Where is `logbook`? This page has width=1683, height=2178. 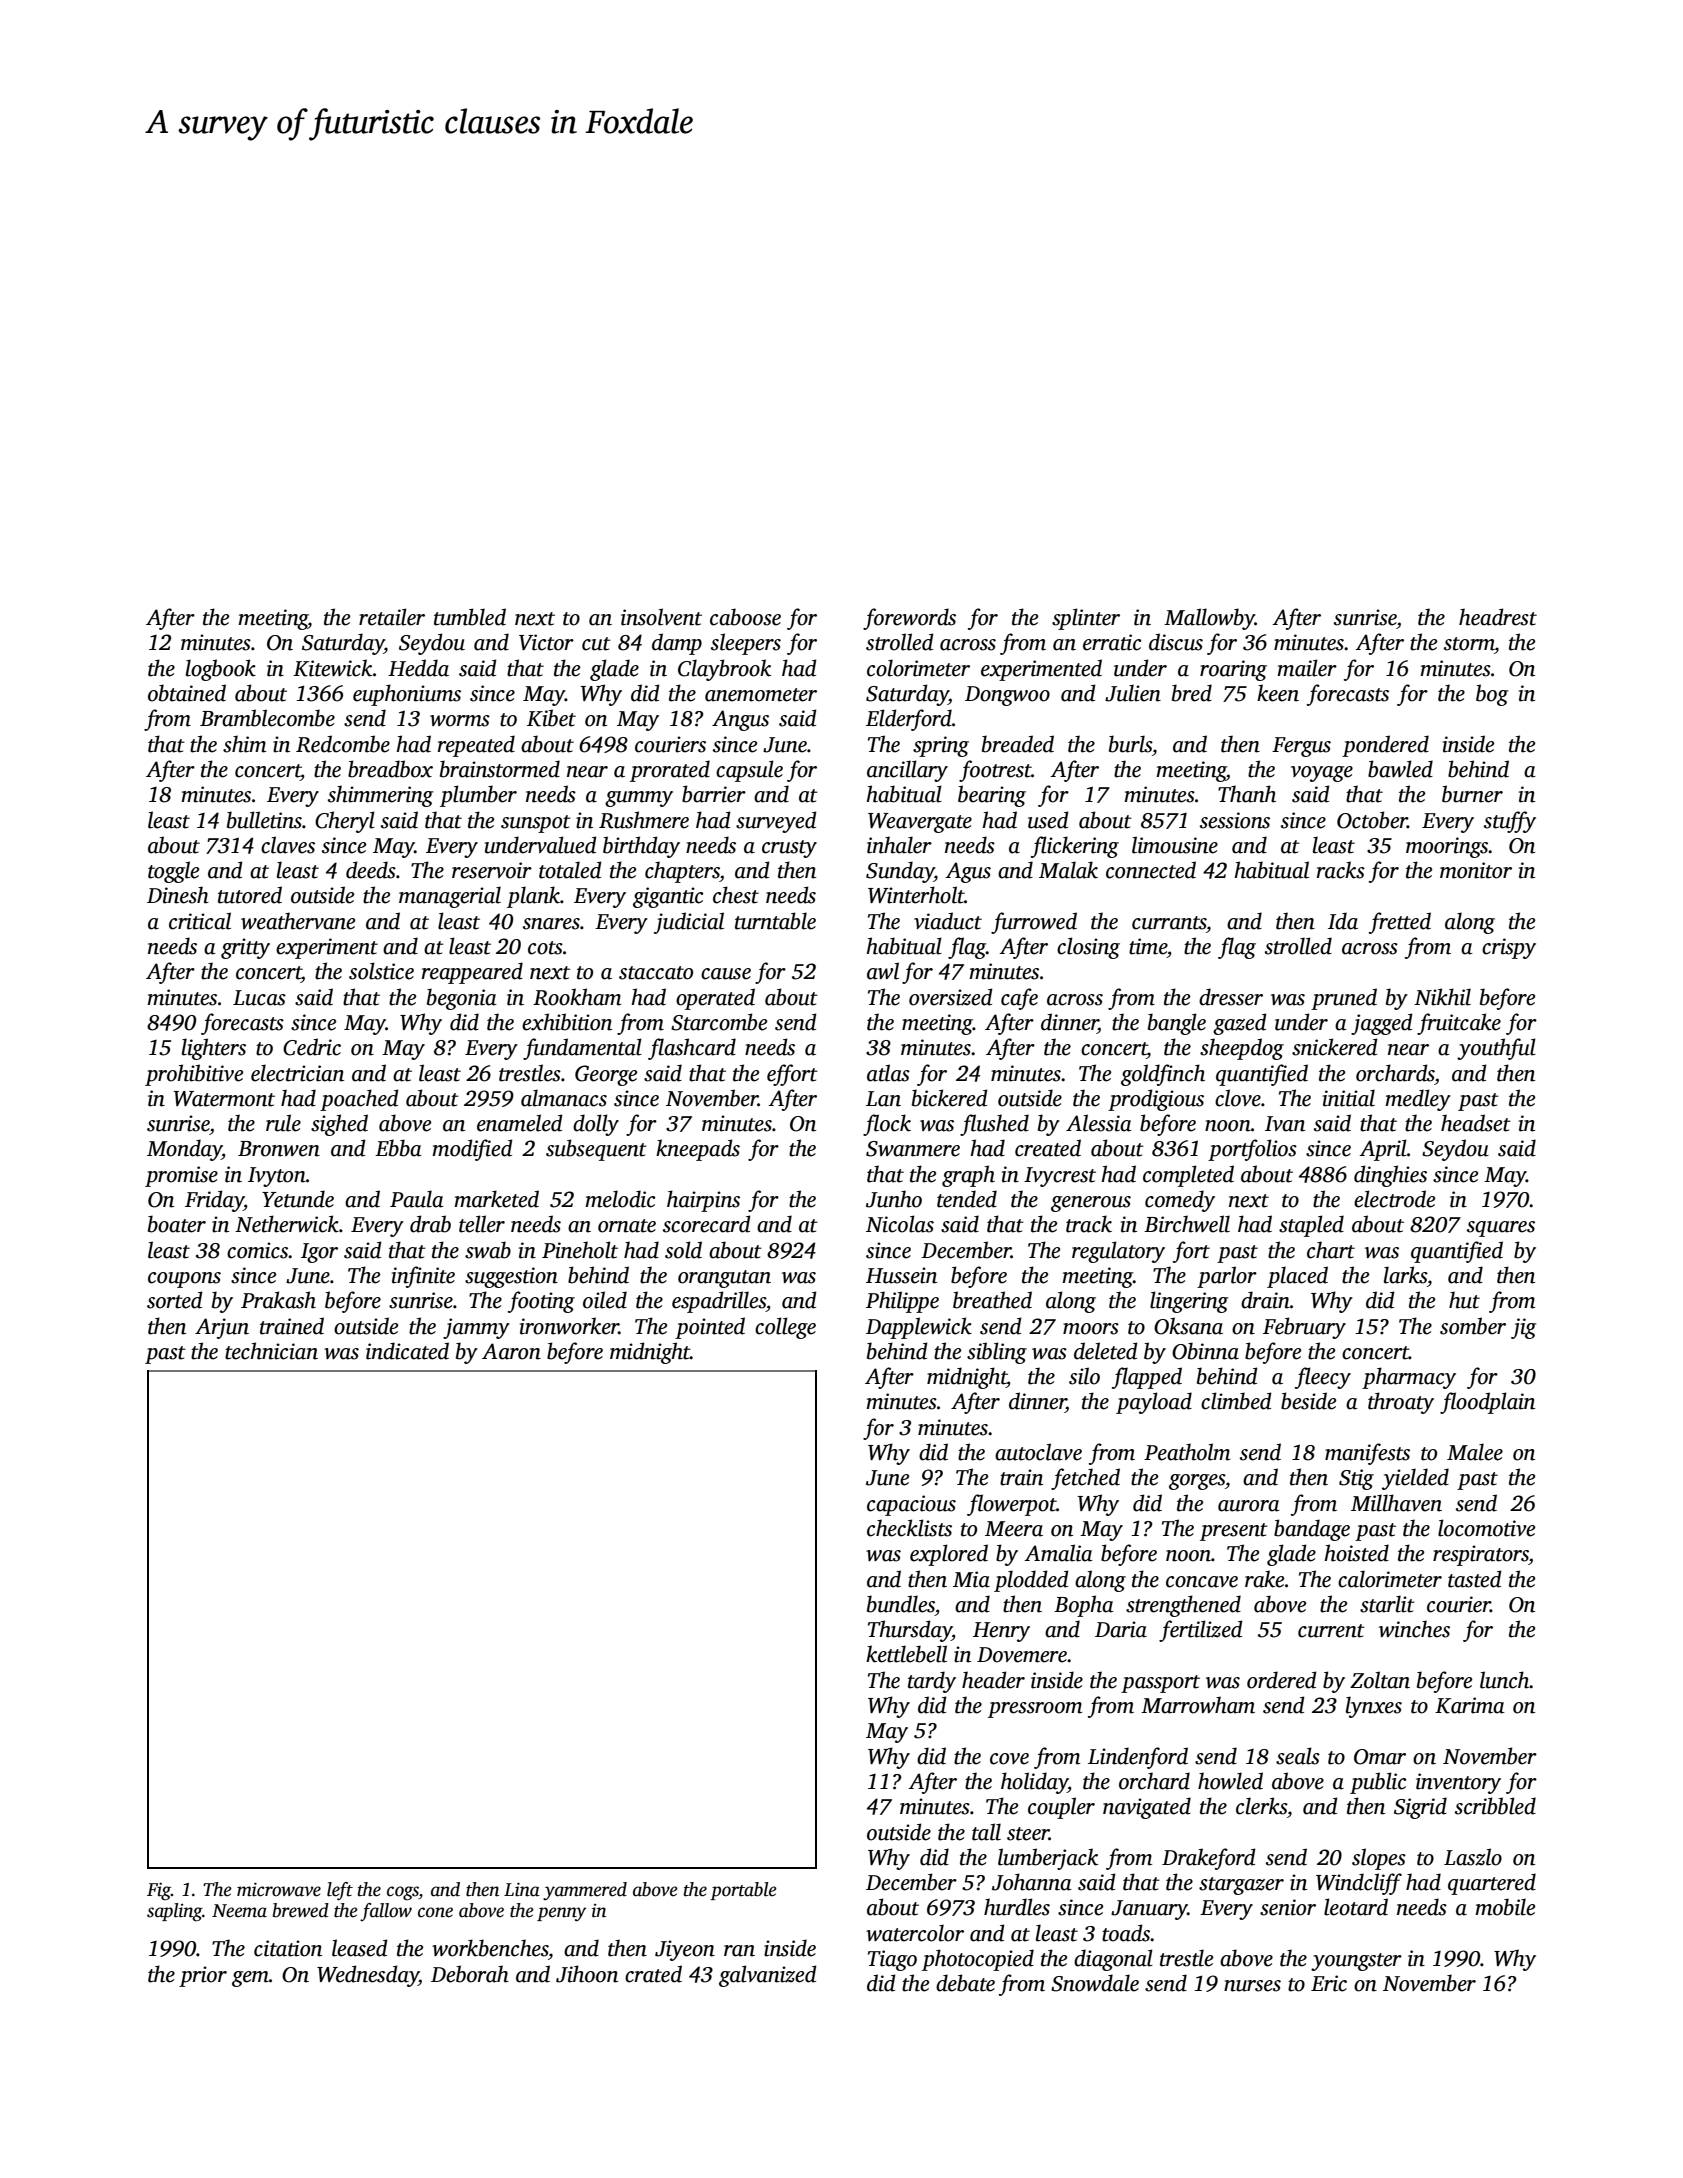
logbook is located at coordinates (221, 670).
